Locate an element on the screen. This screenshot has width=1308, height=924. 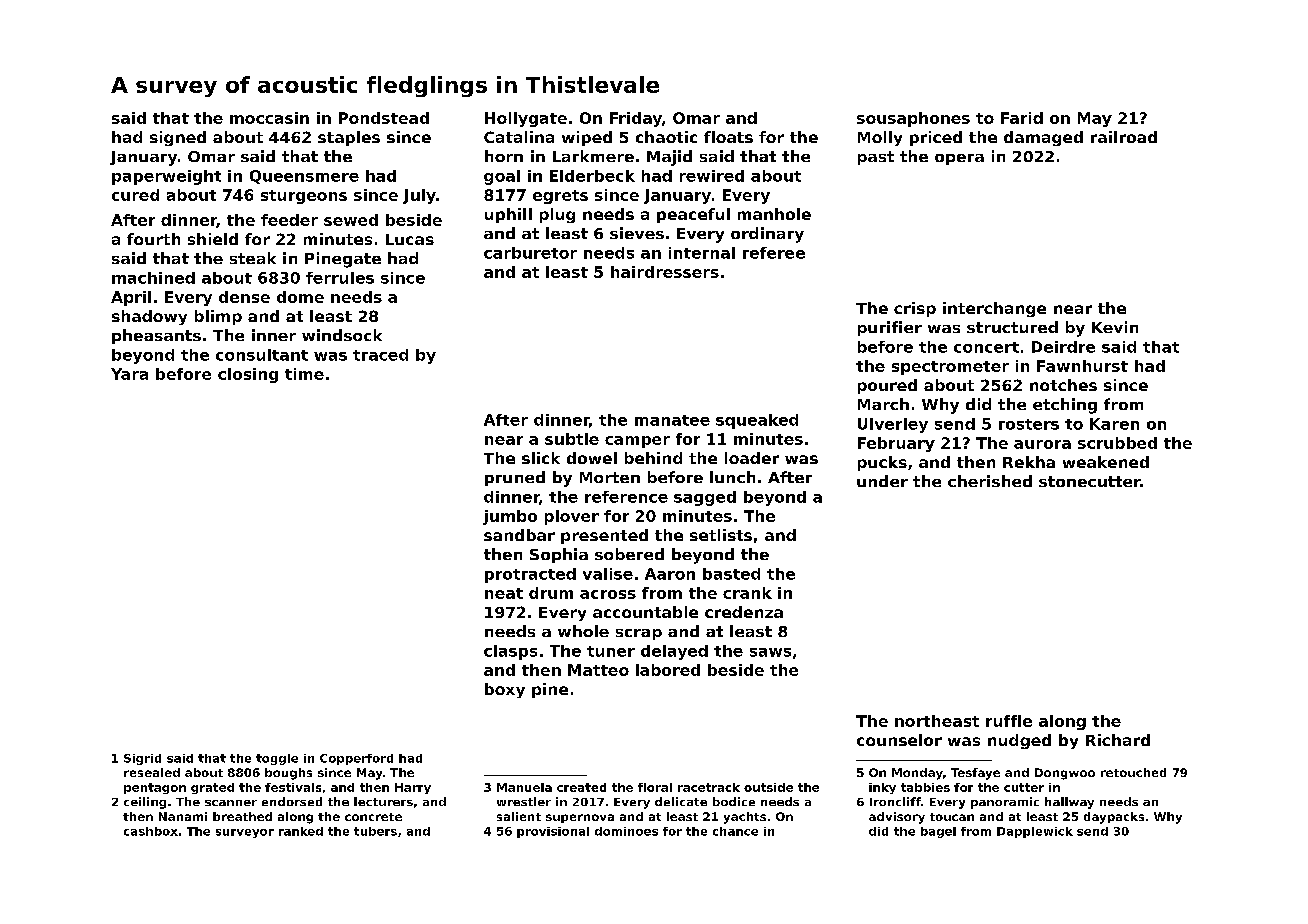
traced is located at coordinates (380, 355).
